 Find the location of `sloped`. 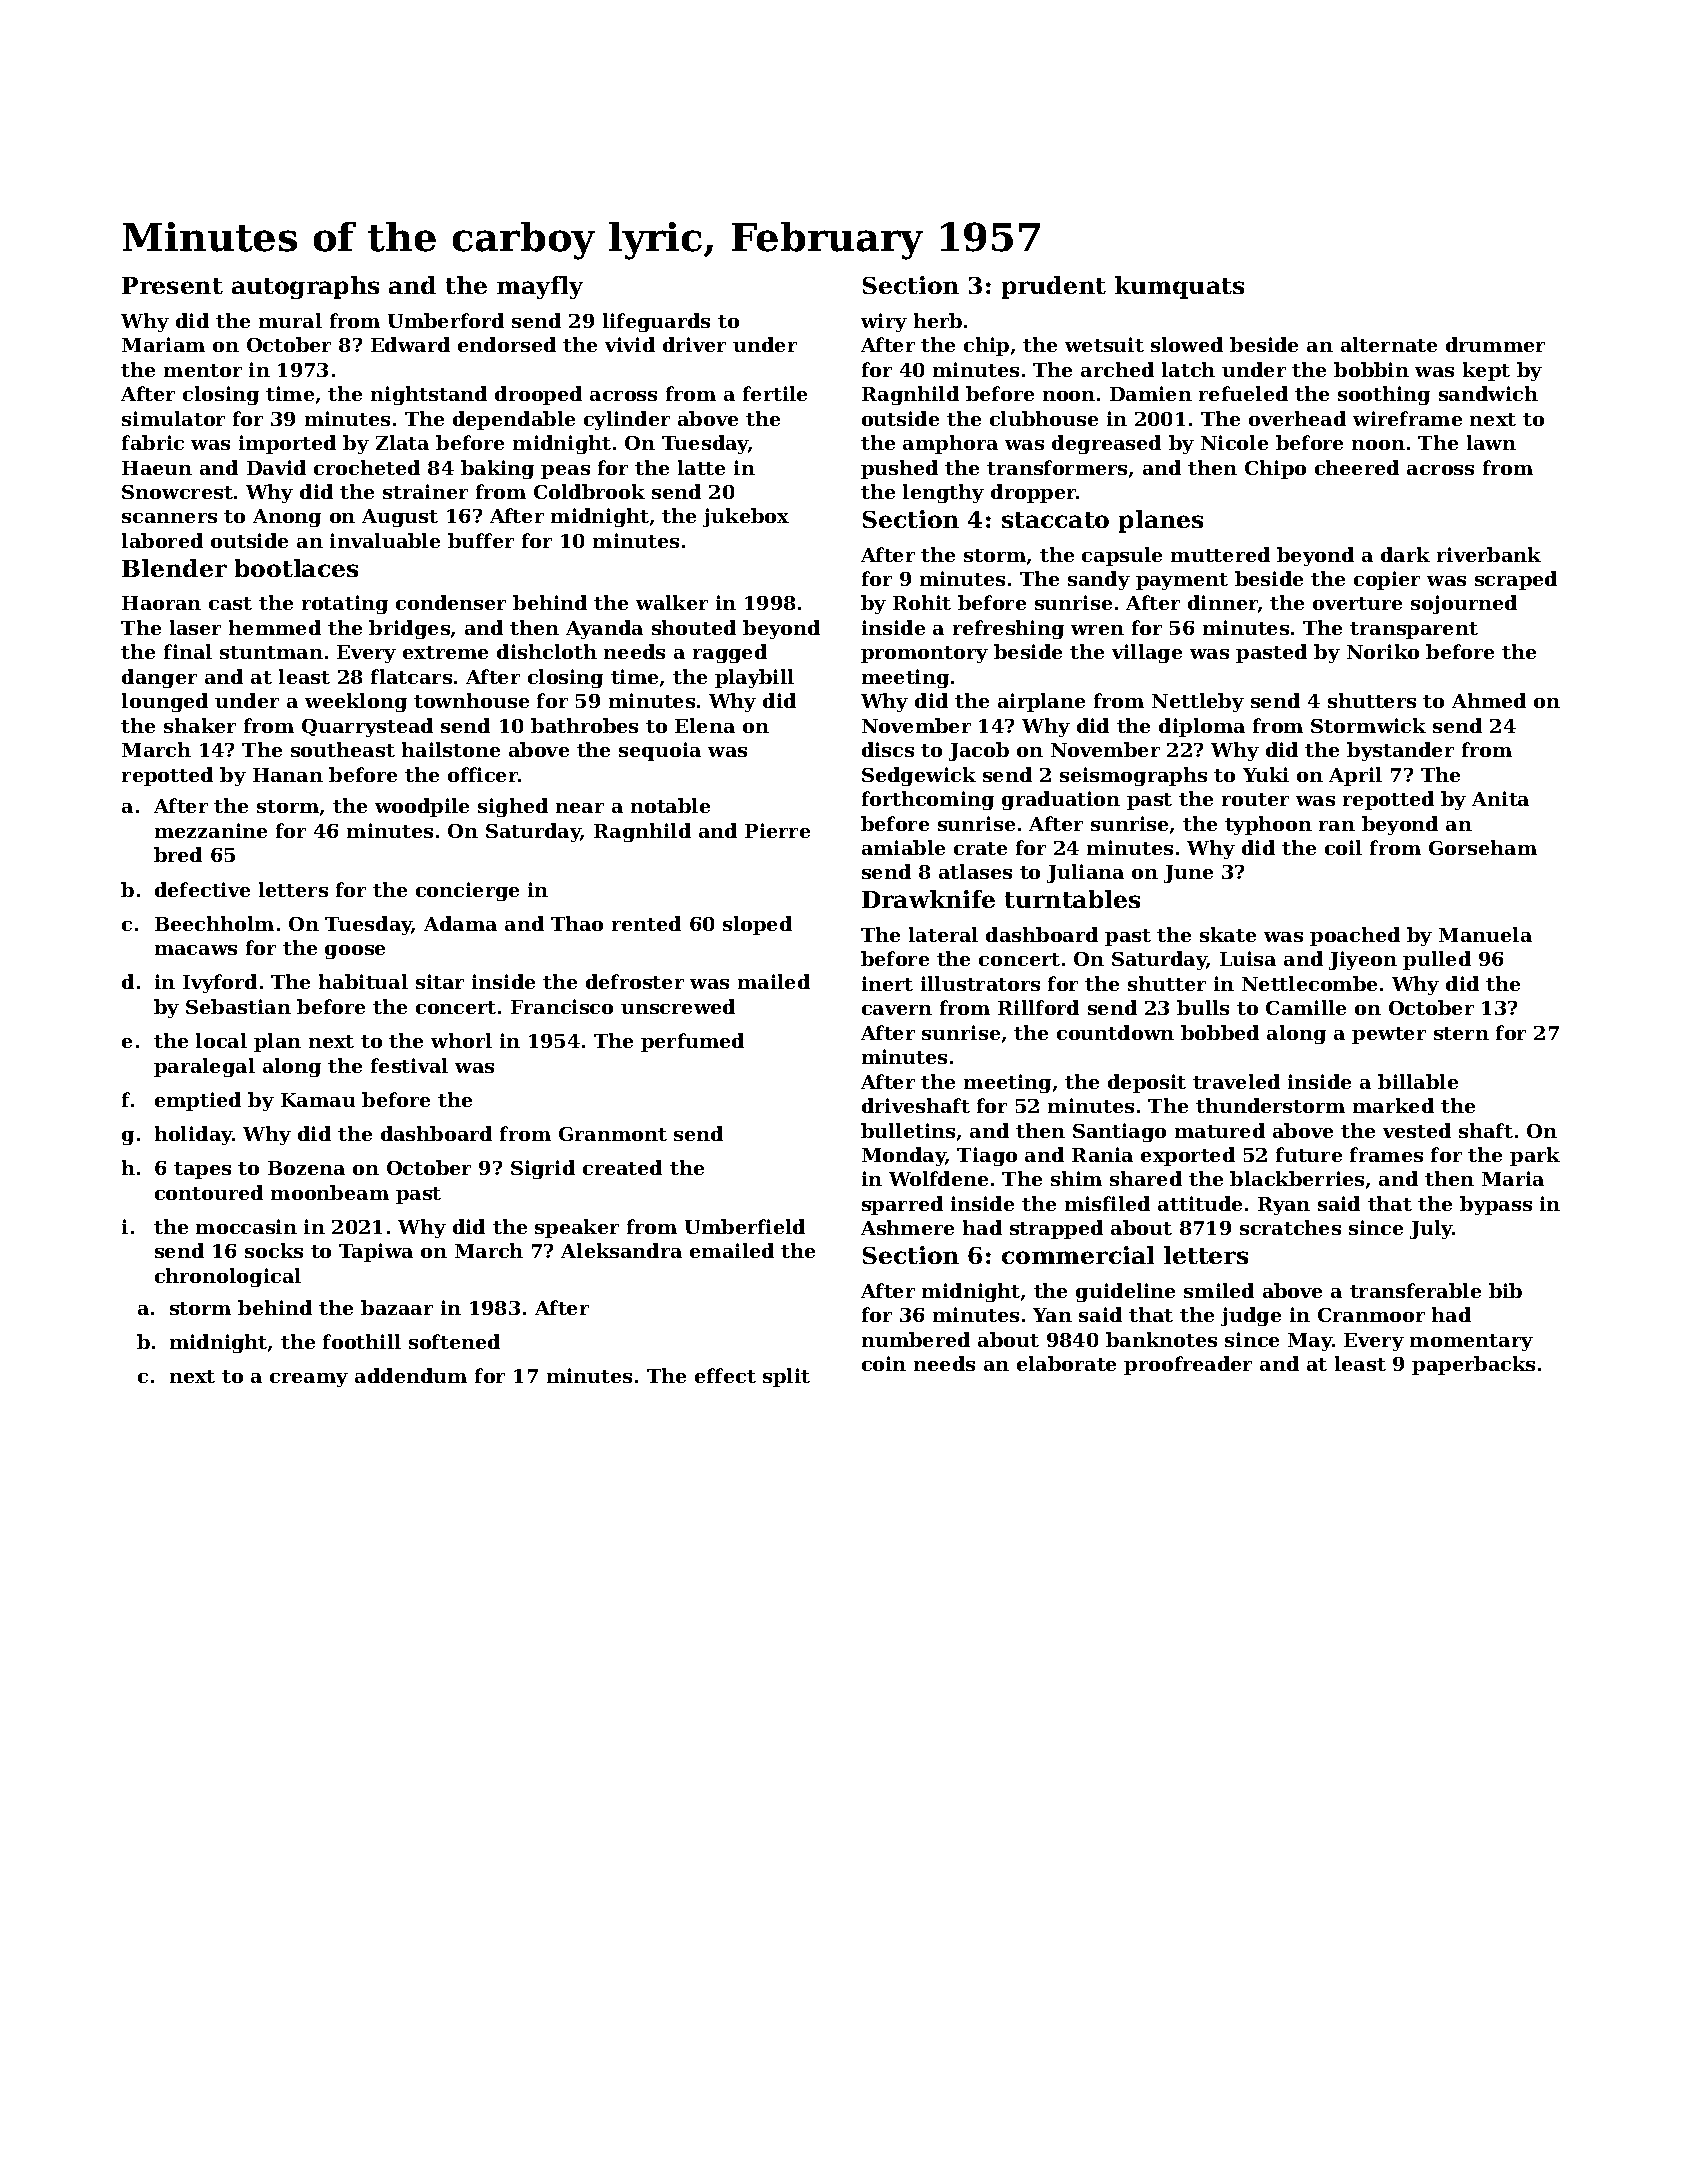

sloped is located at coordinates (757, 925).
